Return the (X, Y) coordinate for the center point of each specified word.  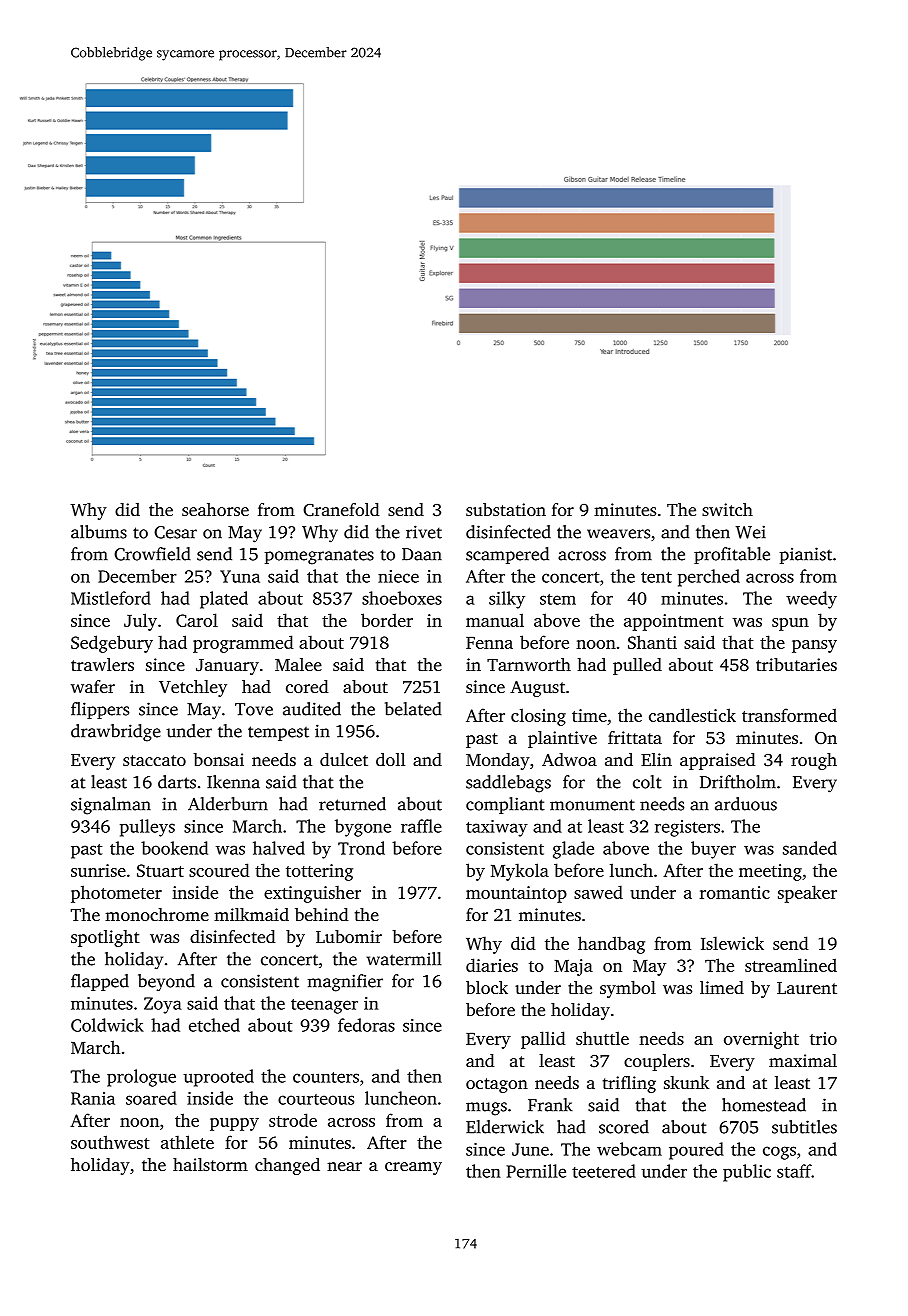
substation (506, 509)
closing (538, 717)
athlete (187, 1142)
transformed (789, 715)
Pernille (536, 1171)
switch (727, 509)
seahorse (215, 509)
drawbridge (116, 733)
